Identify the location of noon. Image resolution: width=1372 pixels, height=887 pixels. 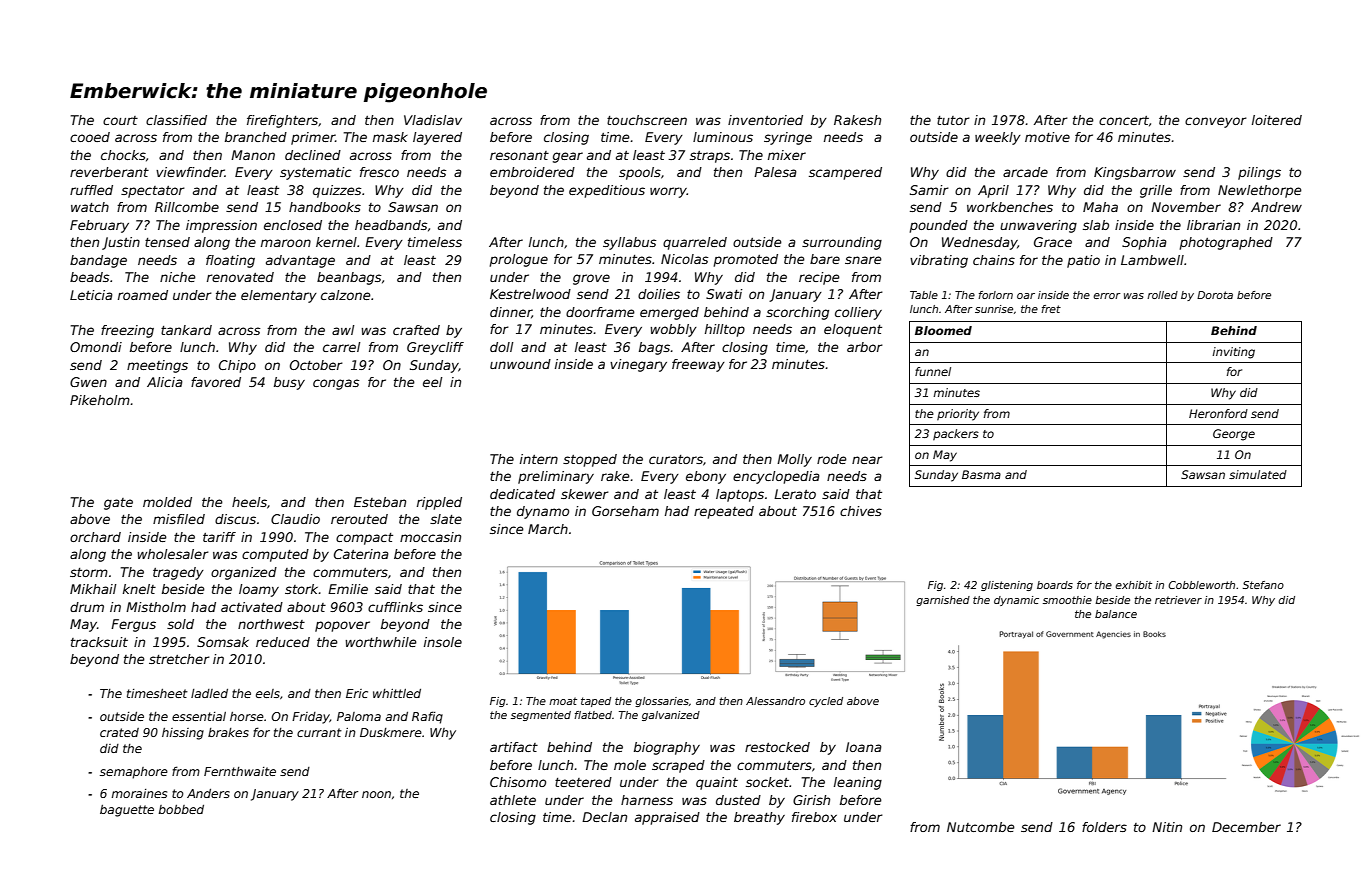
(376, 794).
